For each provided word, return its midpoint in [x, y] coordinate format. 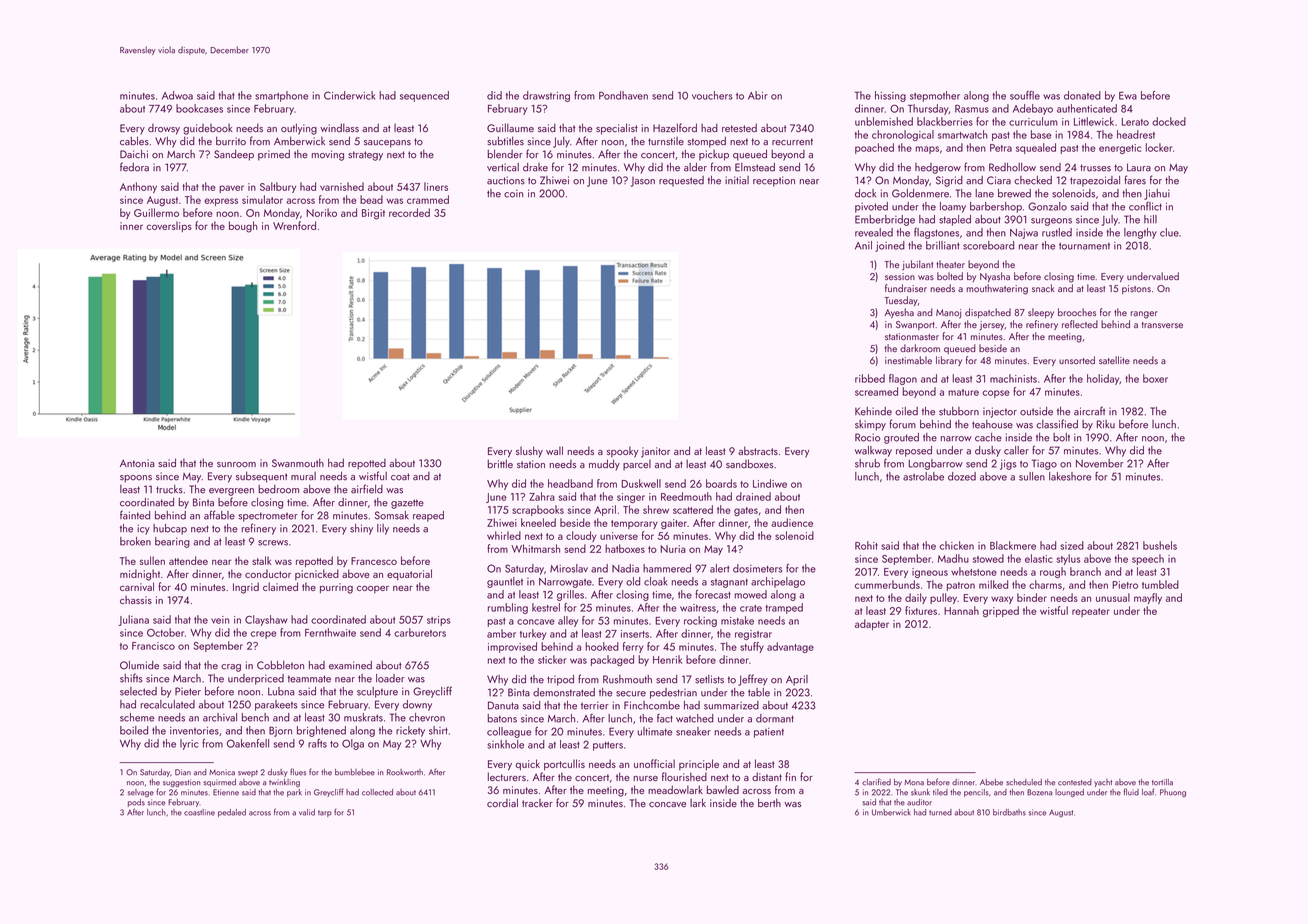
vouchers [712, 95]
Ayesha [899, 313]
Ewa [1128, 95]
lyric [189, 744]
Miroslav [569, 568]
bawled [723, 789]
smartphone [281, 96]
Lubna [281, 691]
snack [1043, 288]
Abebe [991, 782]
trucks [169, 489]
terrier [595, 705]
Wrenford [294, 225]
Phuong [1173, 793]
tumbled [1160, 584]
